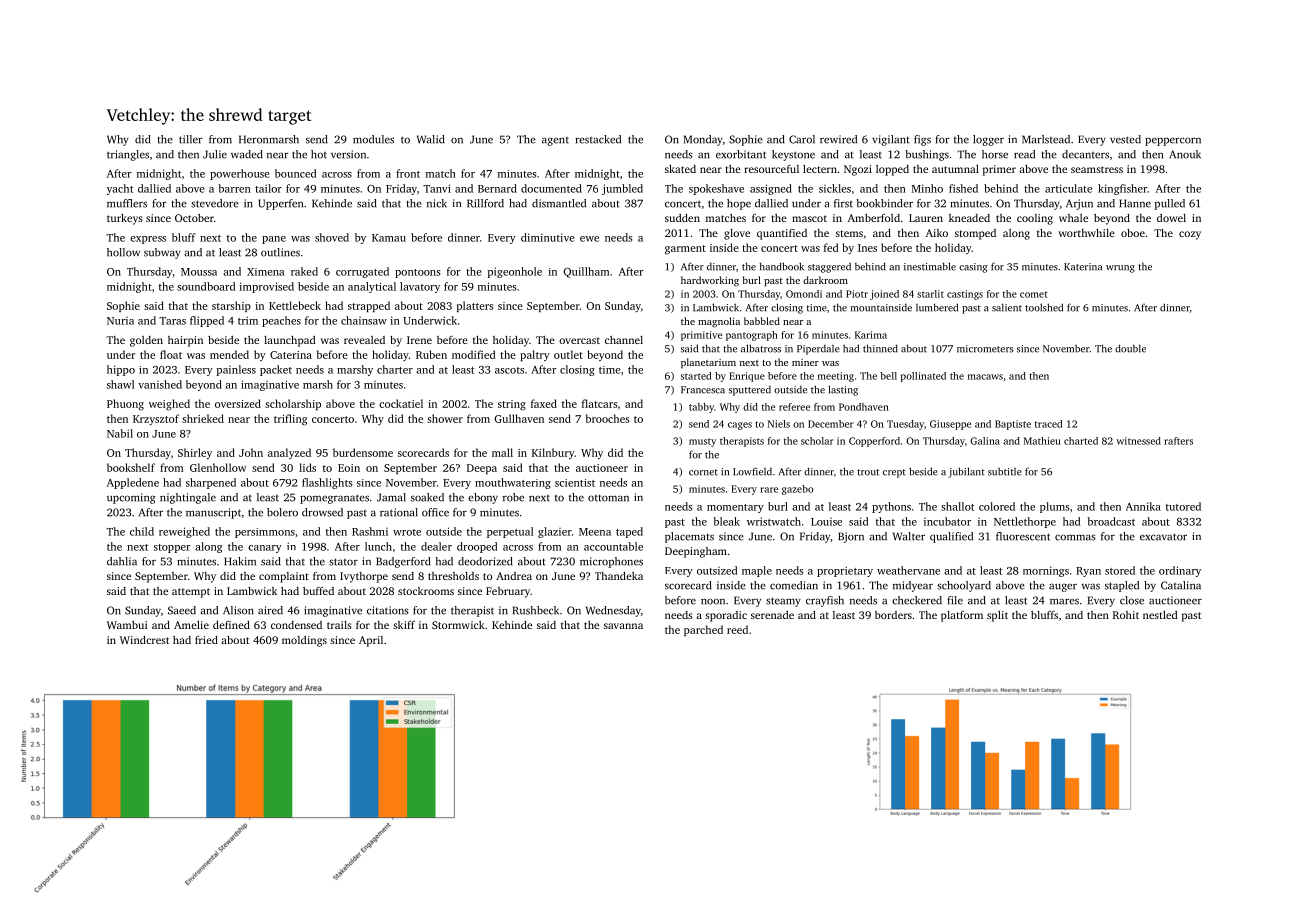 This screenshot has width=1308, height=924. What do you see at coordinates (144, 640) in the screenshot?
I see `Windcrest` at bounding box center [144, 640].
